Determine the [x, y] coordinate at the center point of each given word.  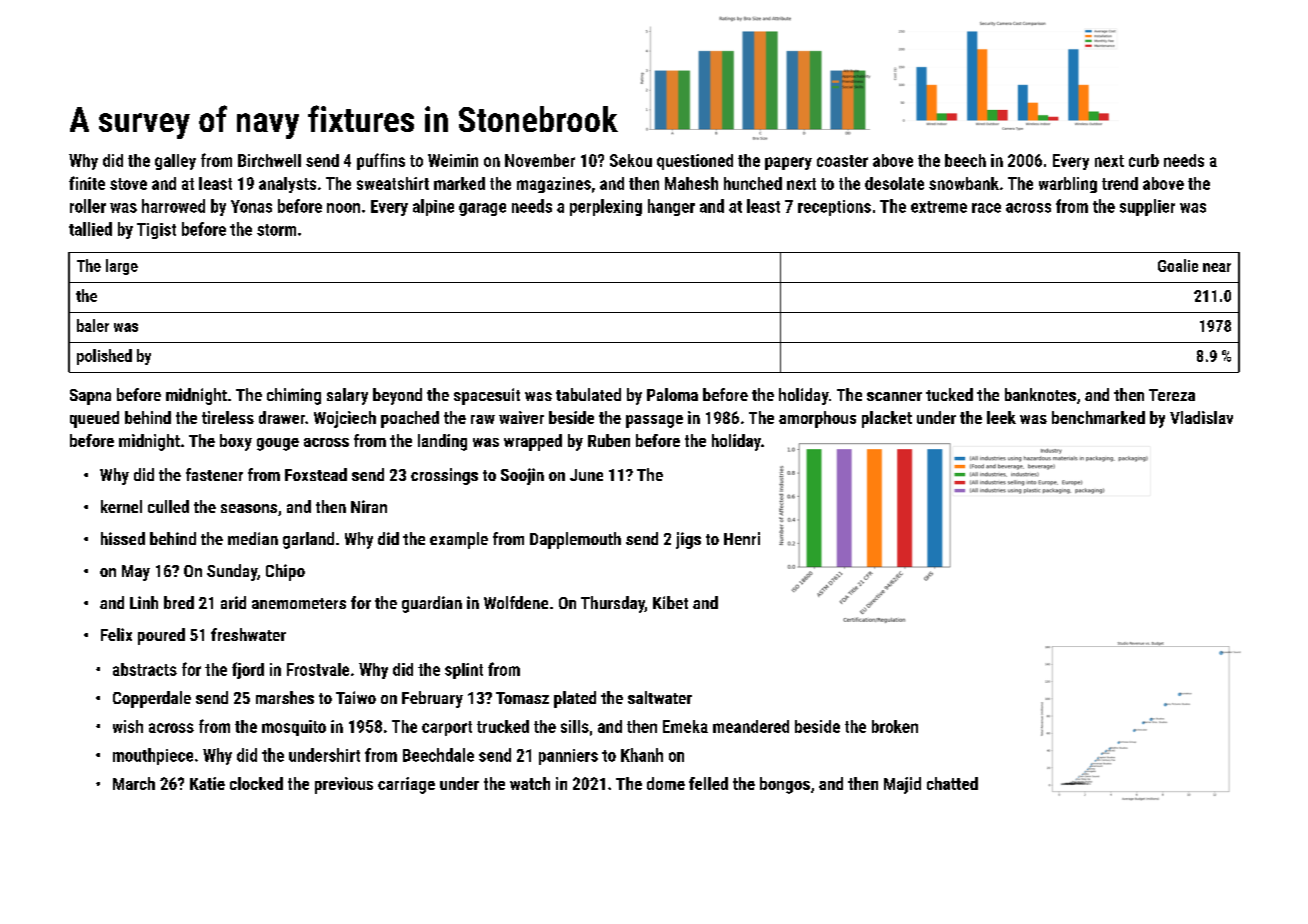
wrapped [533, 442]
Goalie [1178, 265]
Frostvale [318, 669]
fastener [214, 474]
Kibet [670, 602]
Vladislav [1201, 417]
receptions [834, 208]
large [122, 267]
